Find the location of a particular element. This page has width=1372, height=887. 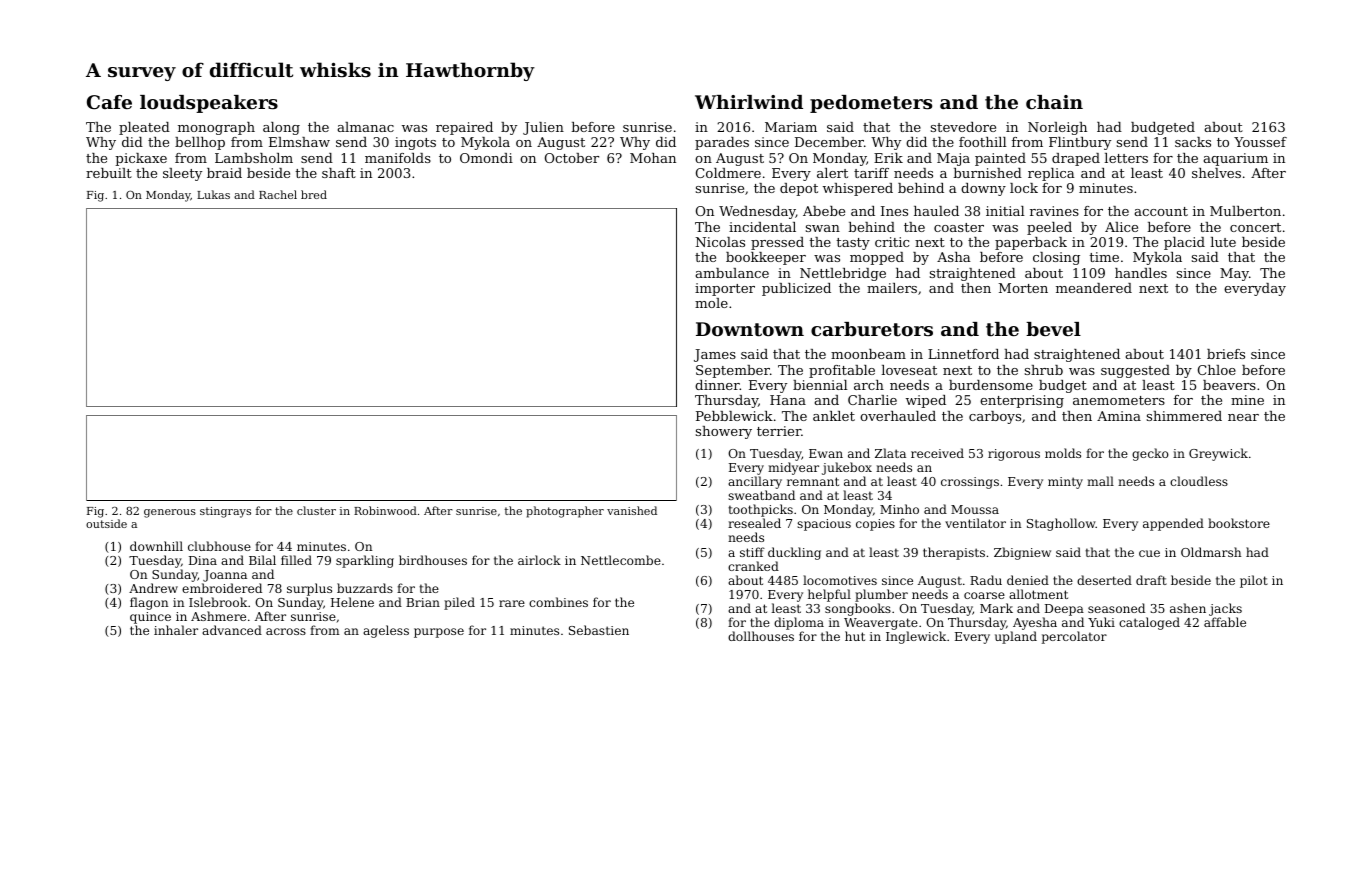

braid is located at coordinates (224, 173).
